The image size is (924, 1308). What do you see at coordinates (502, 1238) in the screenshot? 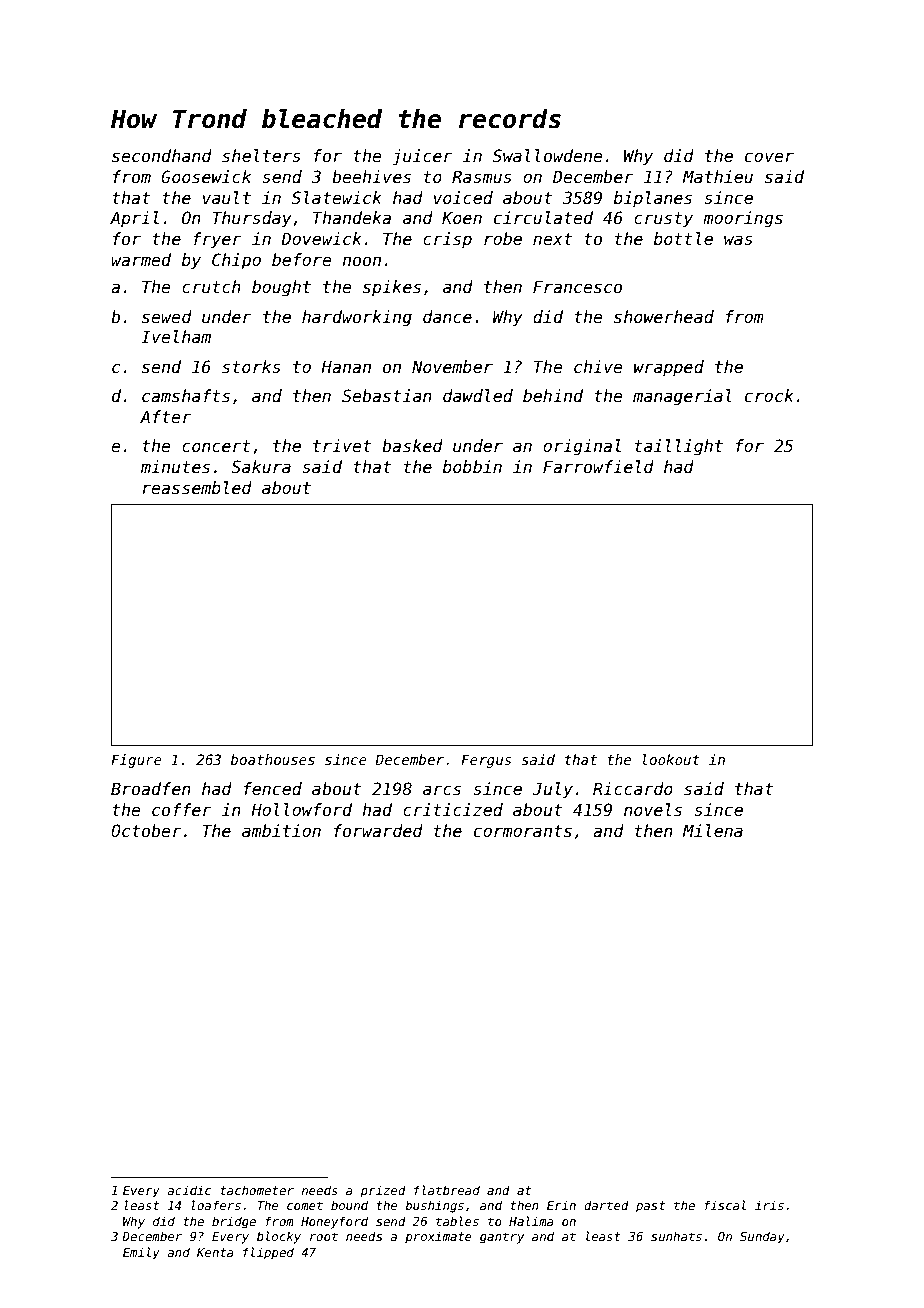
I see `gantry` at bounding box center [502, 1238].
